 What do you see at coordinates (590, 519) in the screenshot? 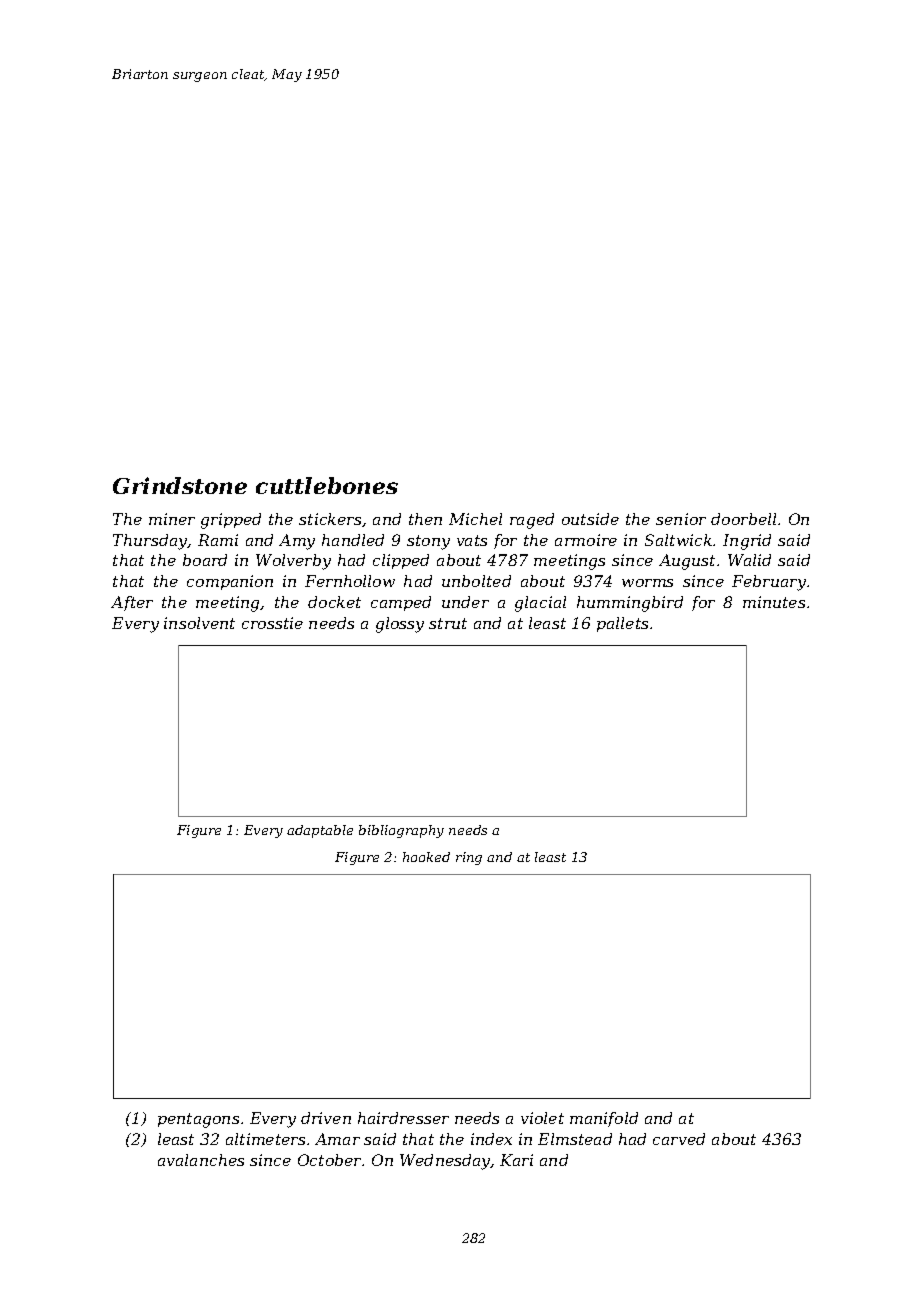
I see `outside` at bounding box center [590, 519].
